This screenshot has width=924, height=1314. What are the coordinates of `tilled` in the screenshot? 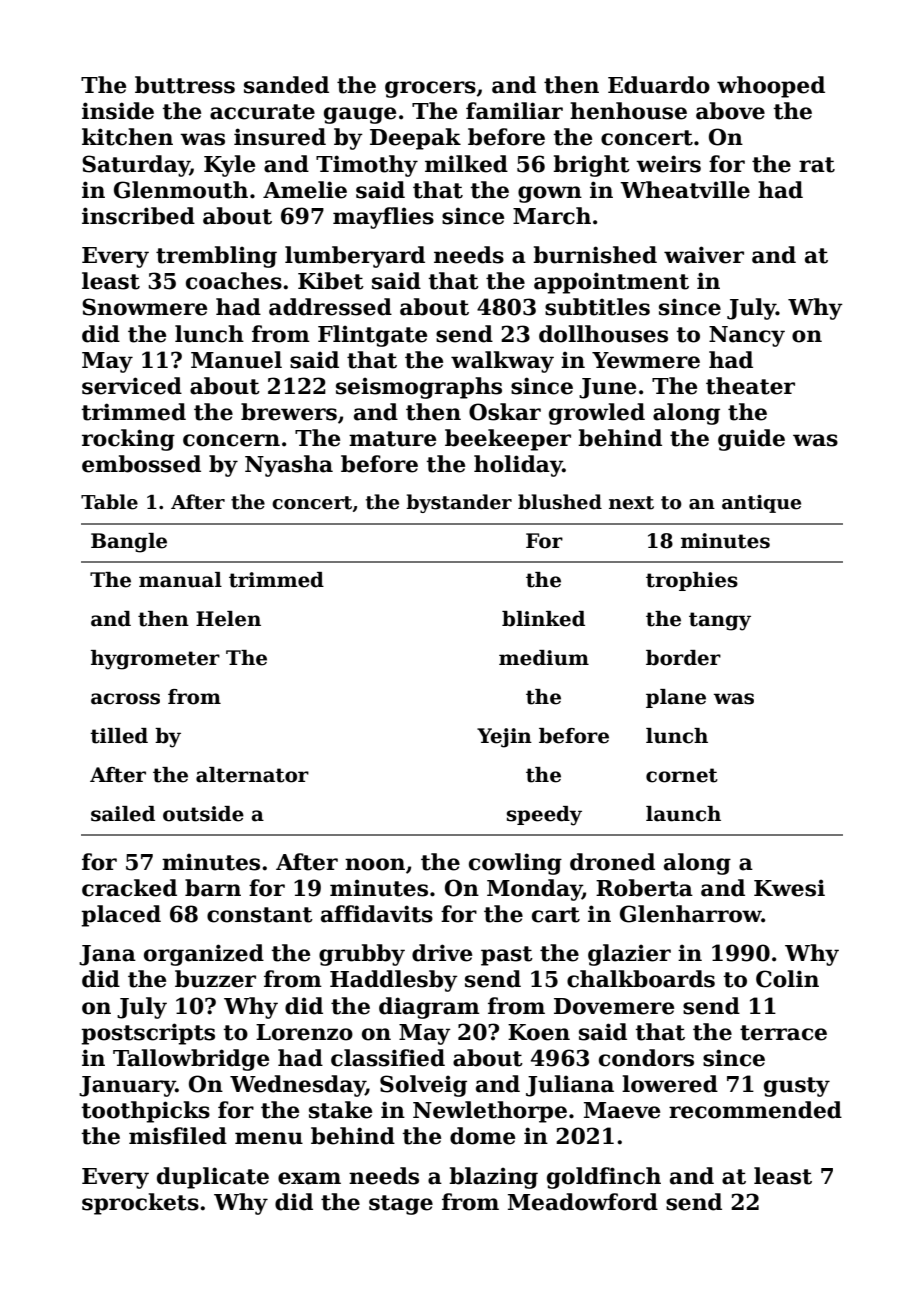 It's located at (119, 736).
